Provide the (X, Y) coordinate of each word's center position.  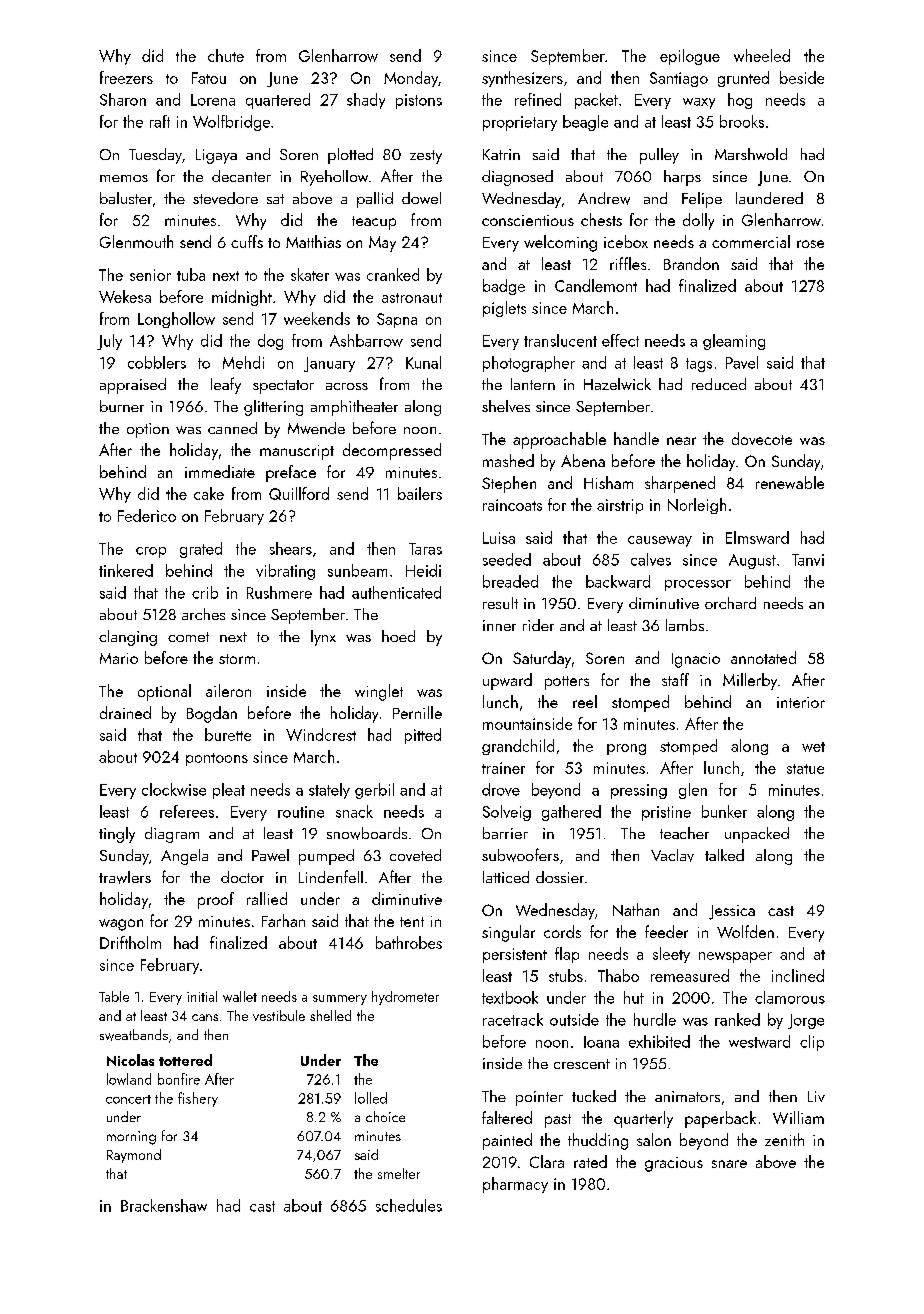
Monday (411, 79)
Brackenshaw (164, 1205)
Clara (547, 1161)
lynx (323, 638)
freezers (126, 77)
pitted (423, 736)
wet (813, 747)
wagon (121, 925)
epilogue (690, 57)
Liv (816, 1096)
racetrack (513, 1019)
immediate (220, 471)
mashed (508, 460)
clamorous (790, 997)
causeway (660, 541)
